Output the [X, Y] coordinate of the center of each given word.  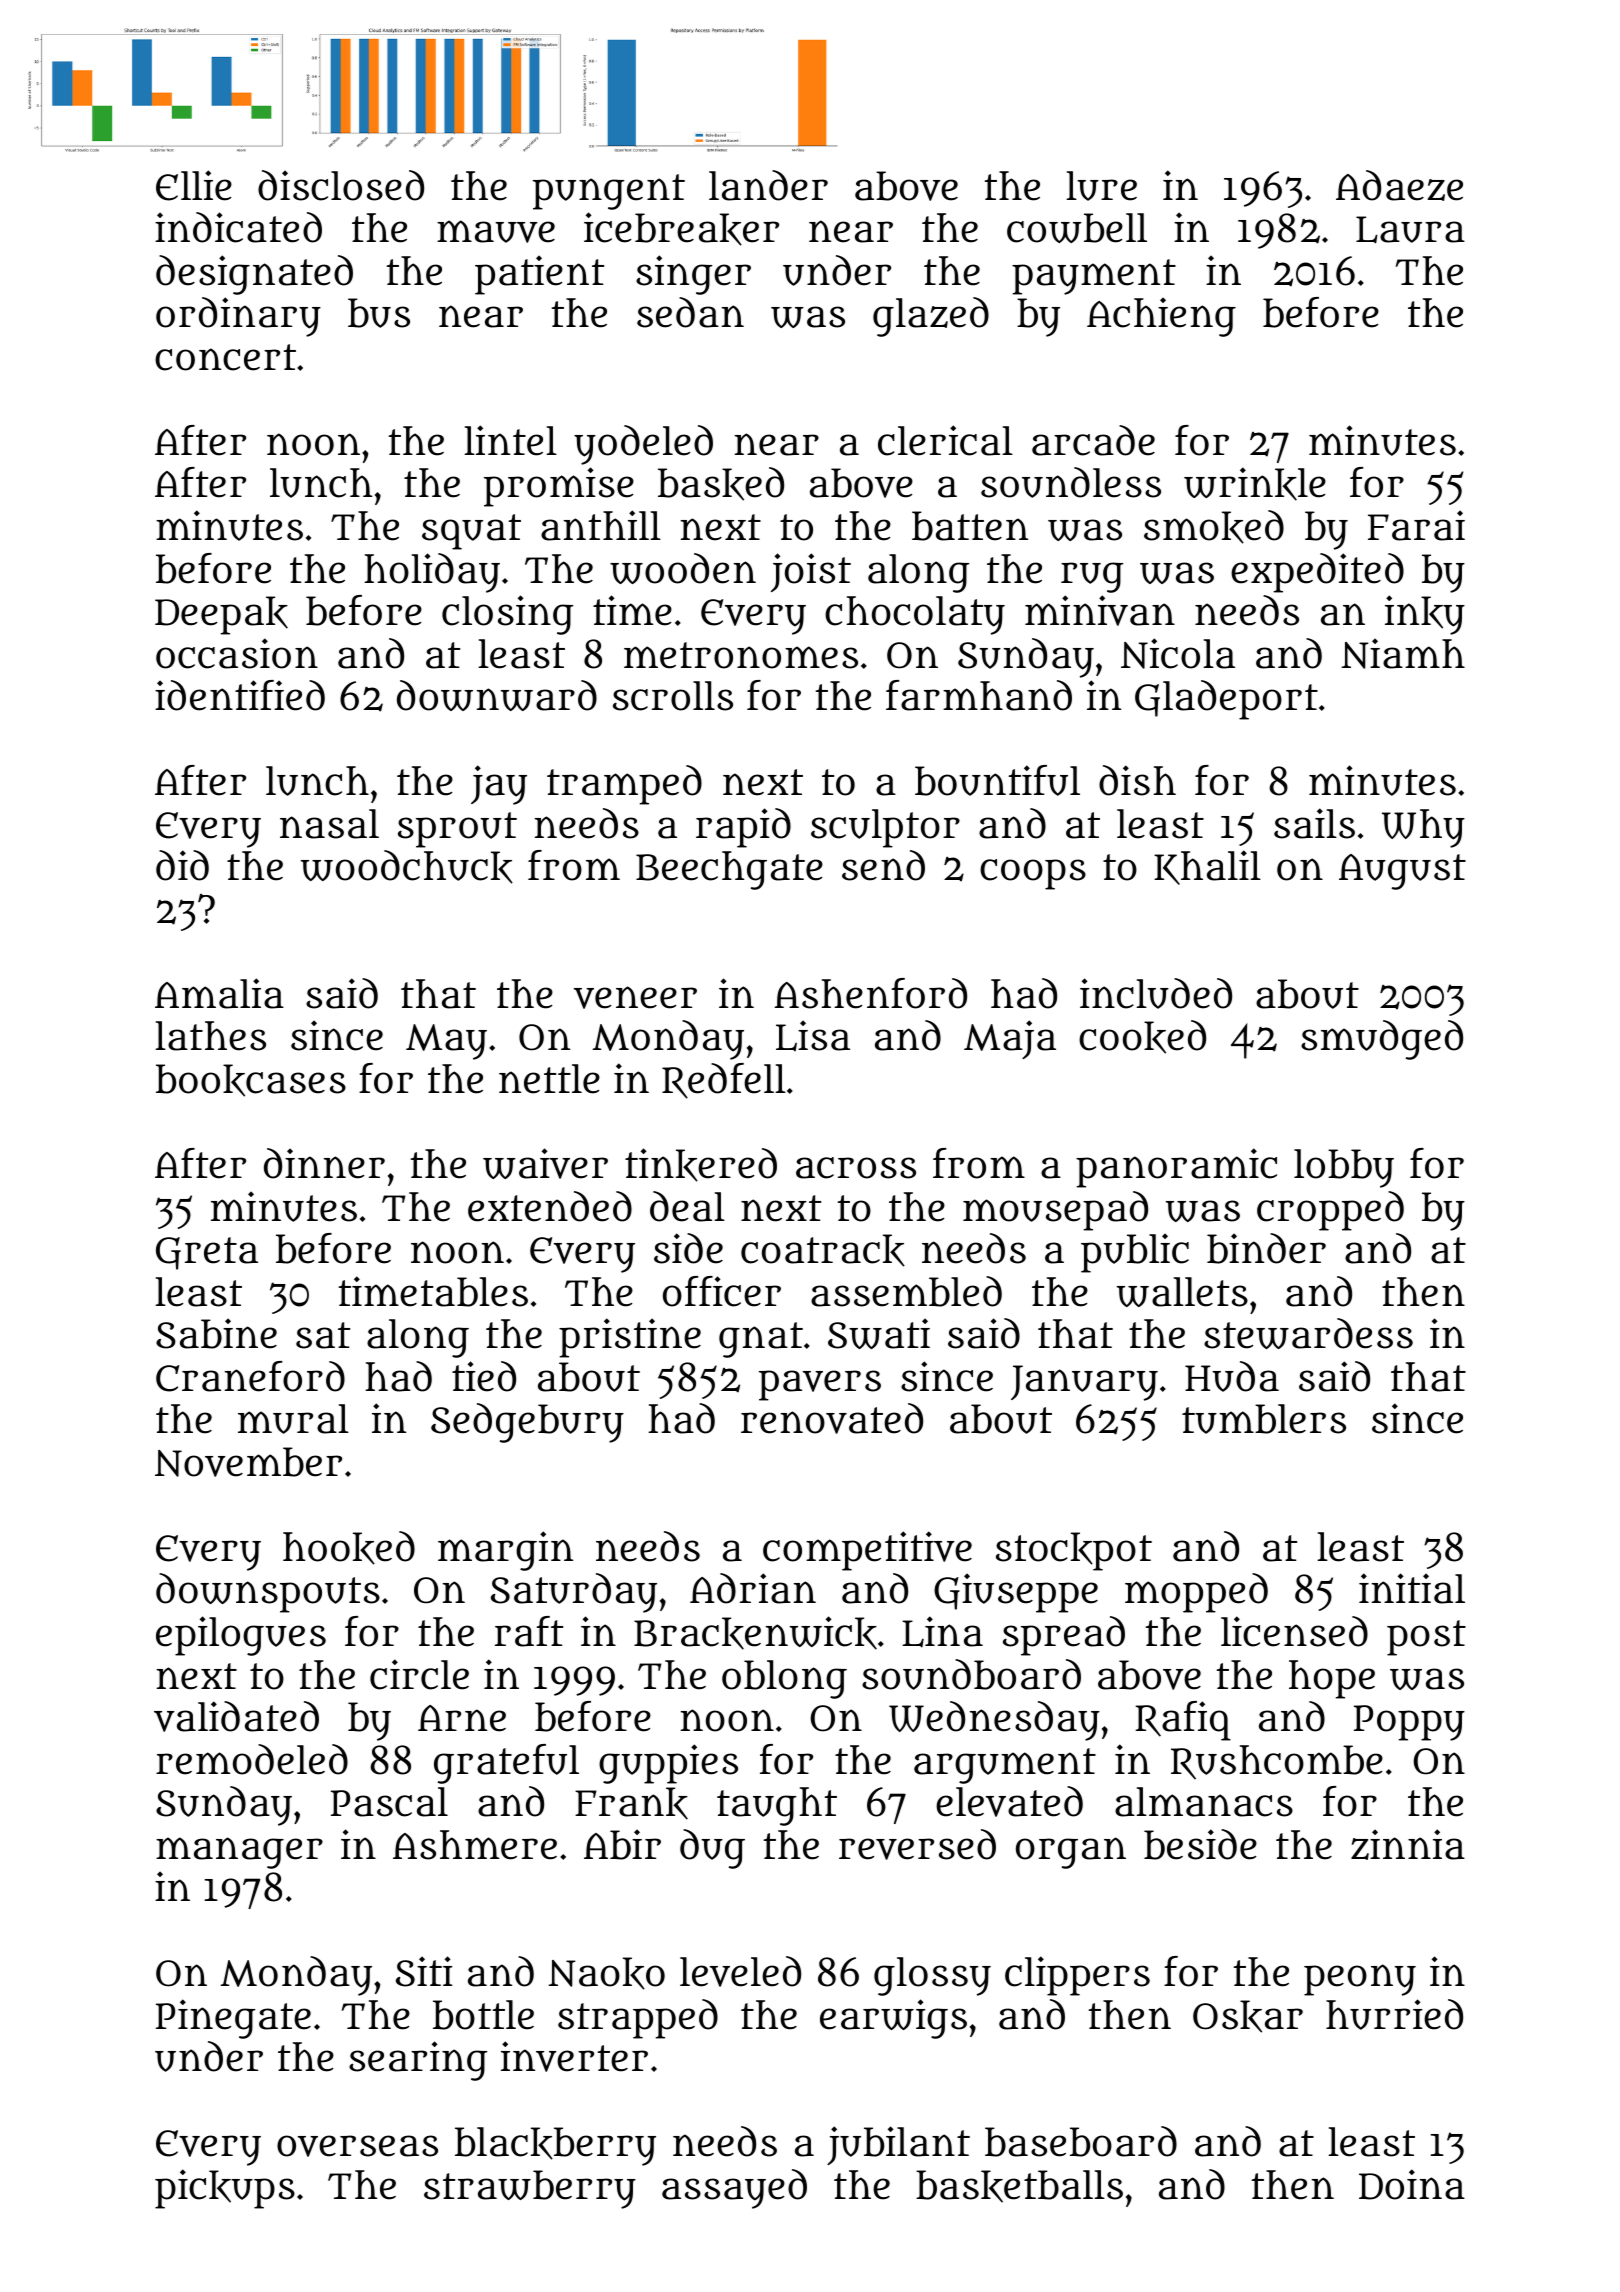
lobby [1344, 1168]
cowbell [1077, 228]
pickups [225, 2189]
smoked [1214, 527]
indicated [238, 227]
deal [687, 1206]
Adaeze [1399, 185]
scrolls [673, 696]
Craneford [250, 1376]
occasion [237, 653]
